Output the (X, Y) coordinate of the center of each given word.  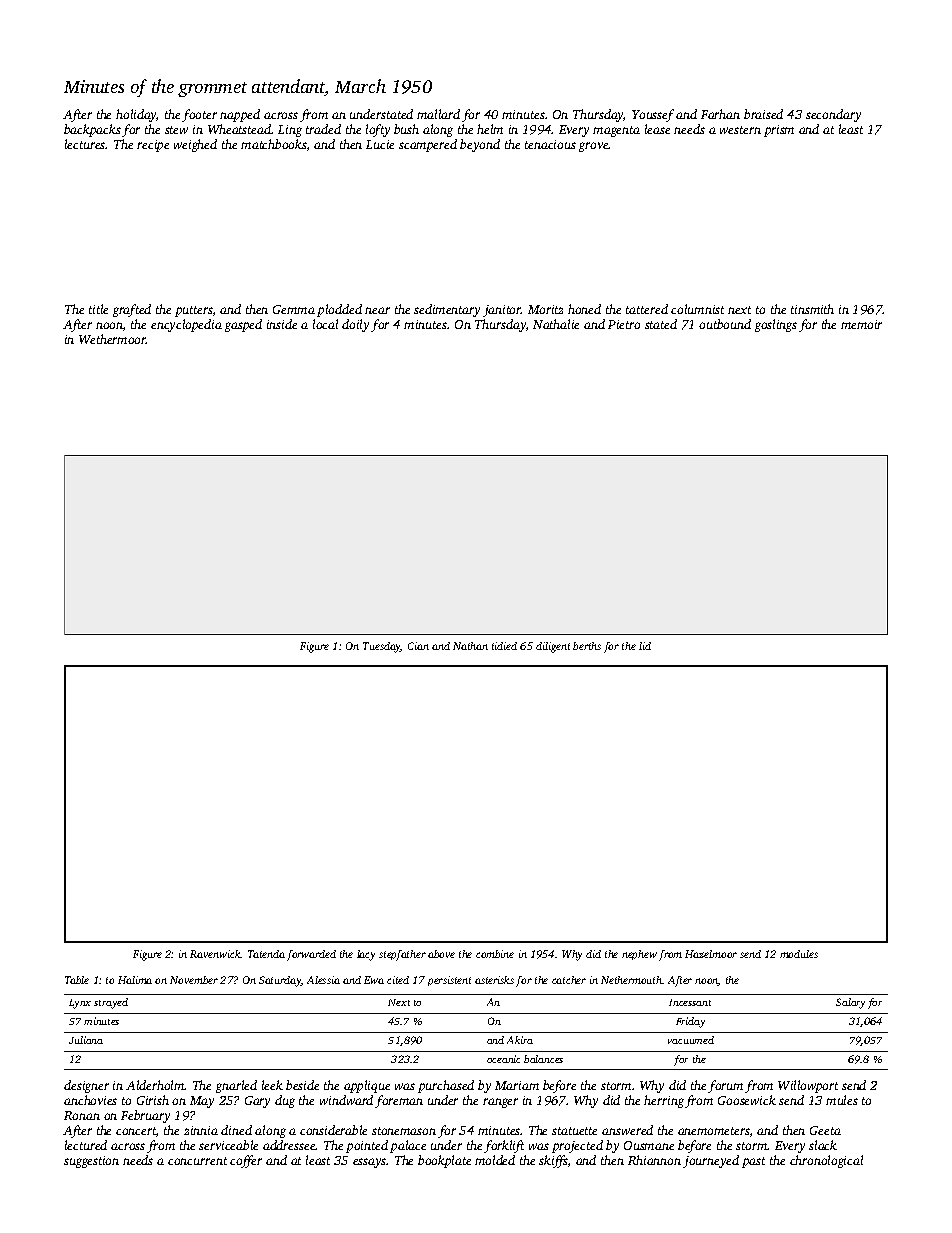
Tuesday (382, 647)
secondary (833, 115)
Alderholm (155, 1085)
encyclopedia (186, 325)
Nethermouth (631, 980)
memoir (861, 324)
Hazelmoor (711, 954)
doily (355, 325)
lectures (85, 144)
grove (594, 147)
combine (495, 954)
